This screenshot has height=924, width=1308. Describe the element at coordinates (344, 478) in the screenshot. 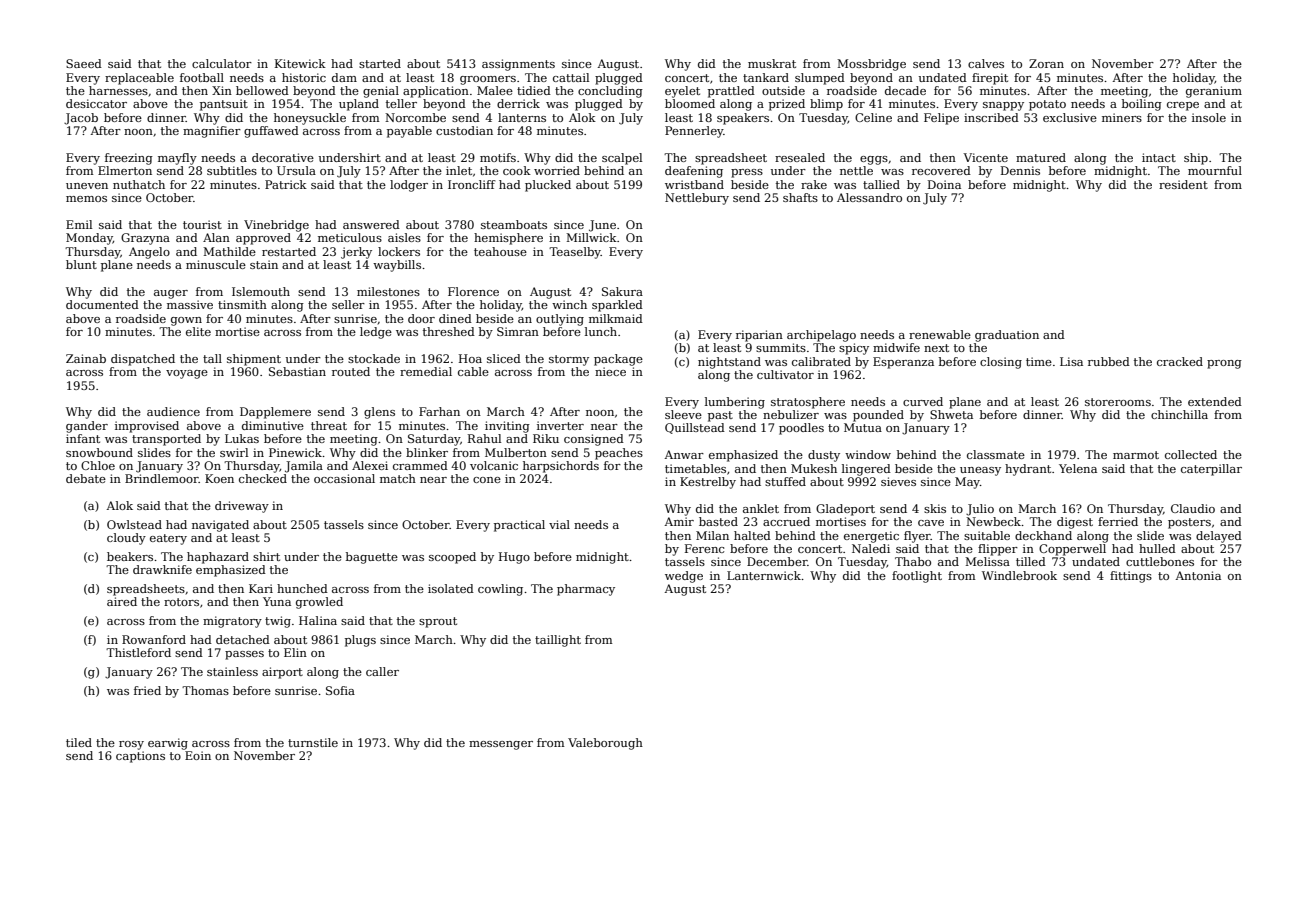

I see `occasional` at that location.
